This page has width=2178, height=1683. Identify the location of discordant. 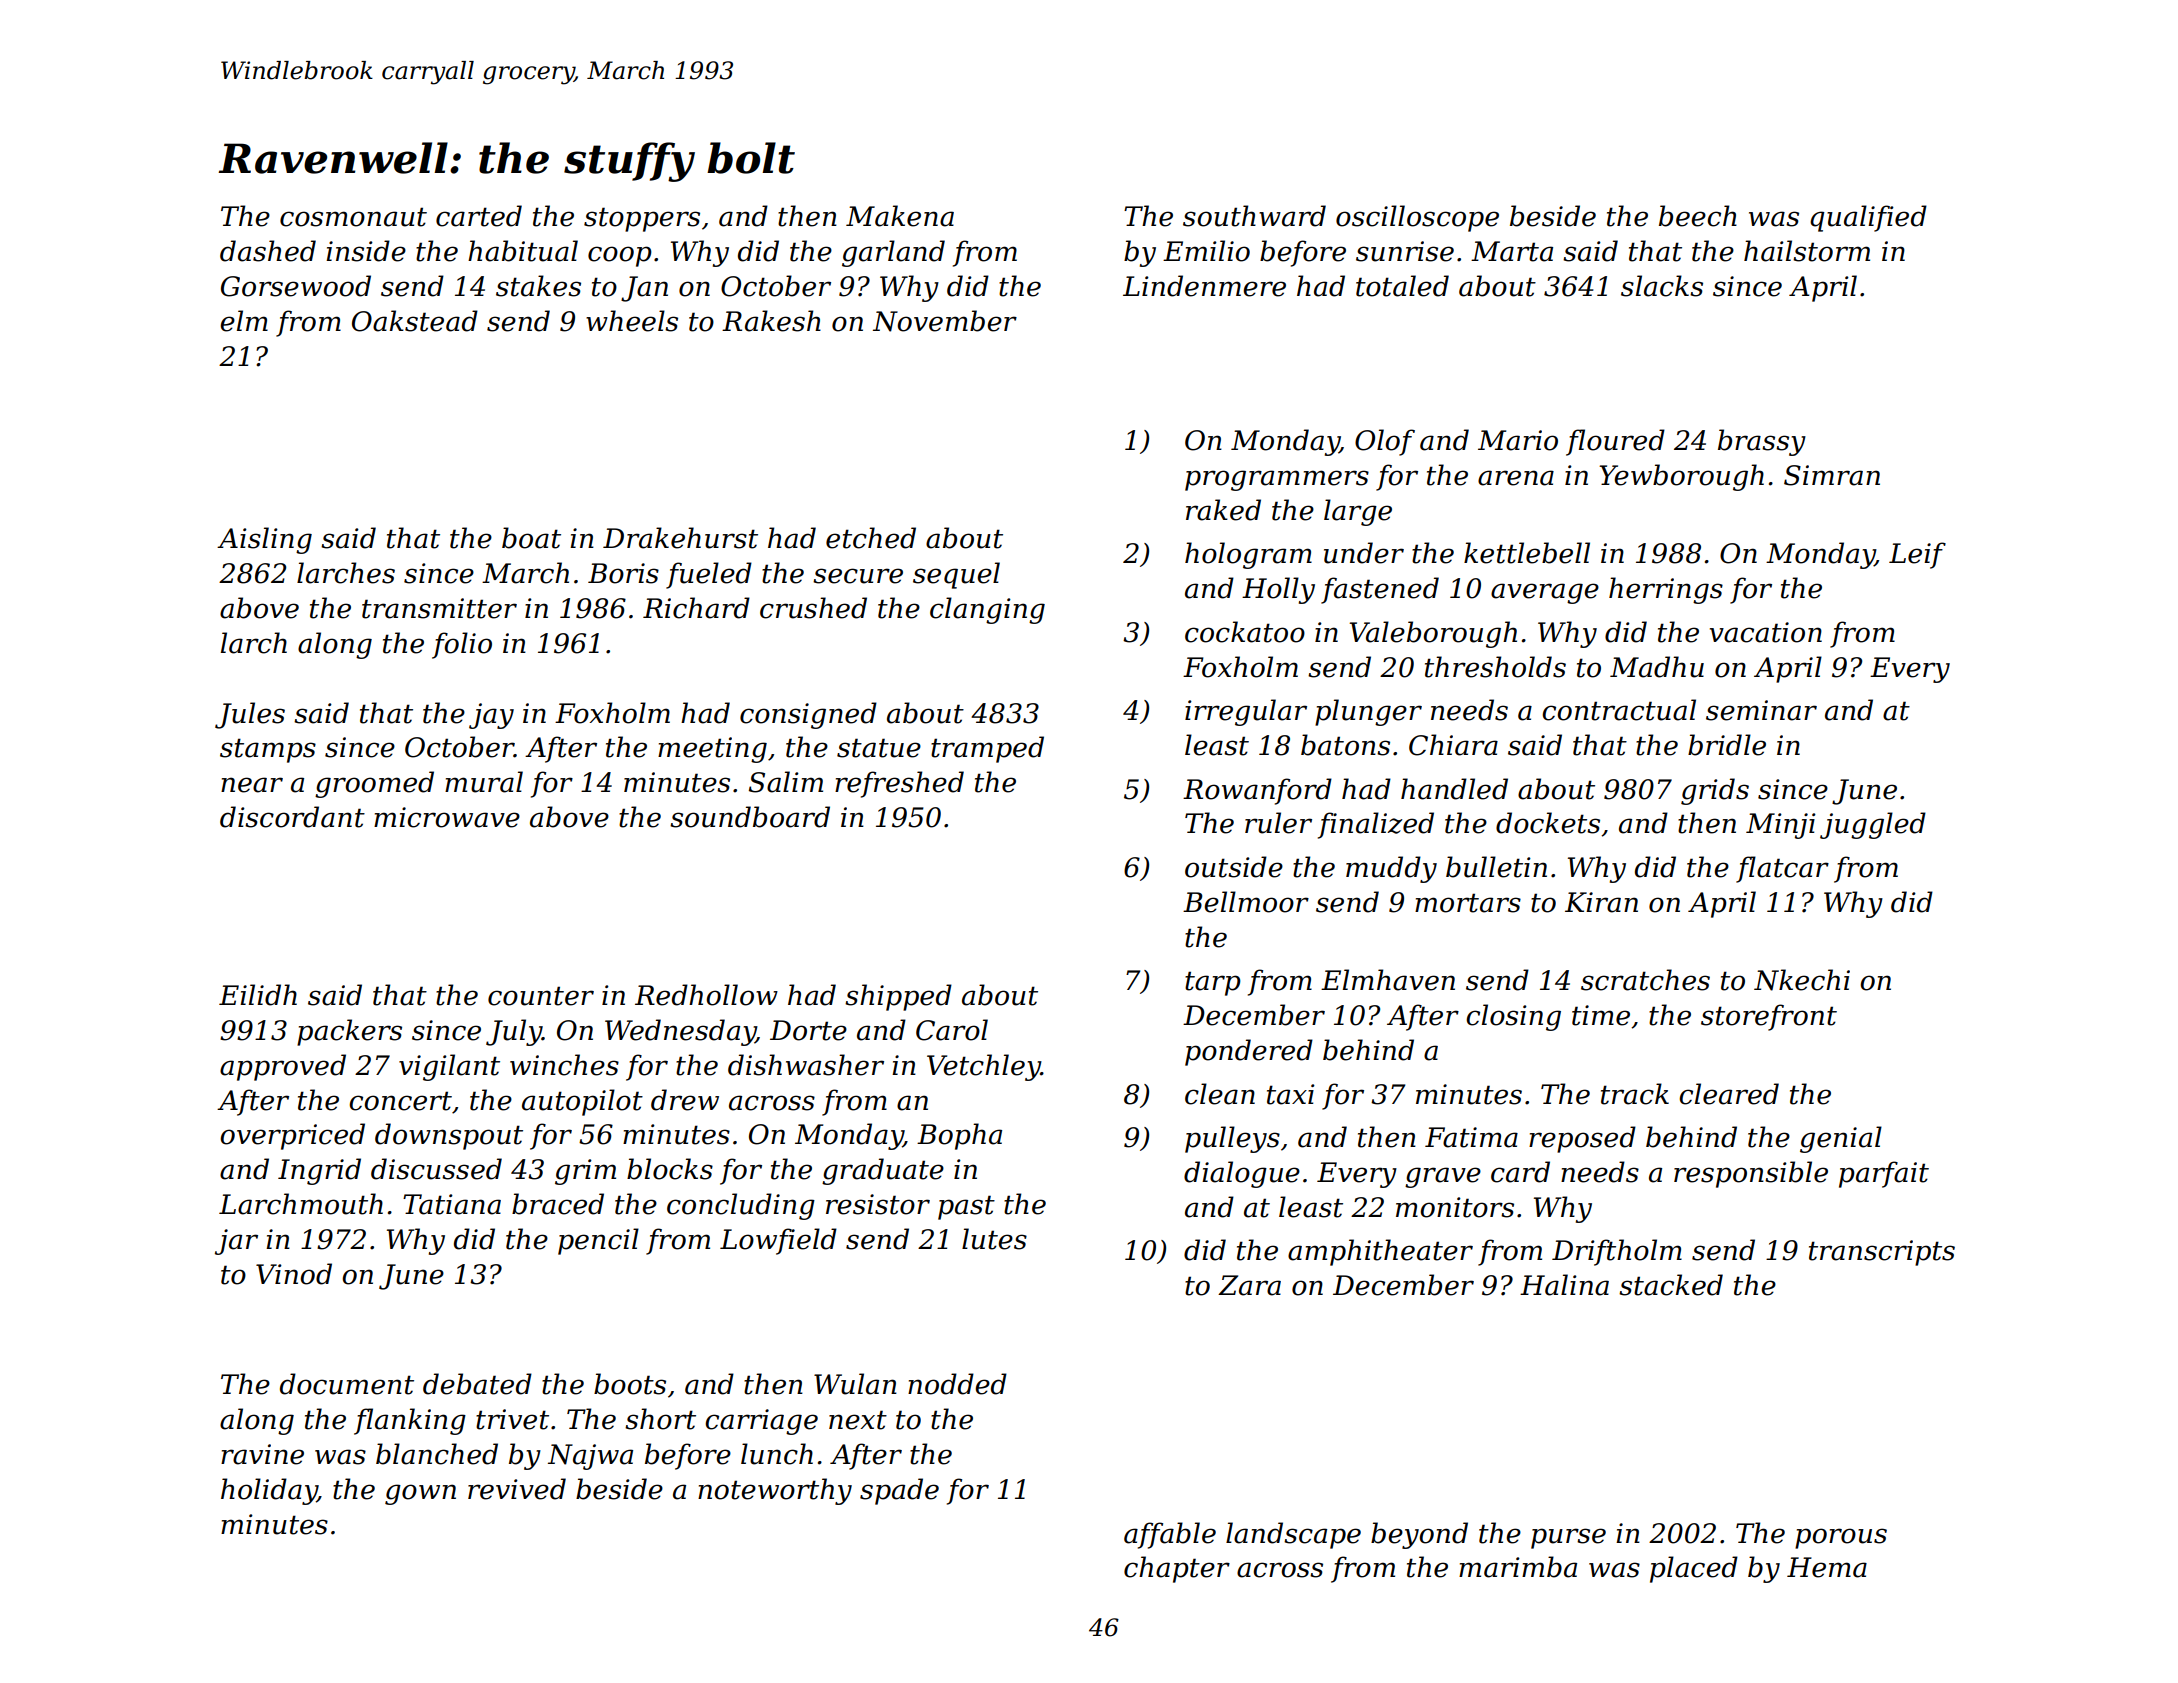
(292, 817).
